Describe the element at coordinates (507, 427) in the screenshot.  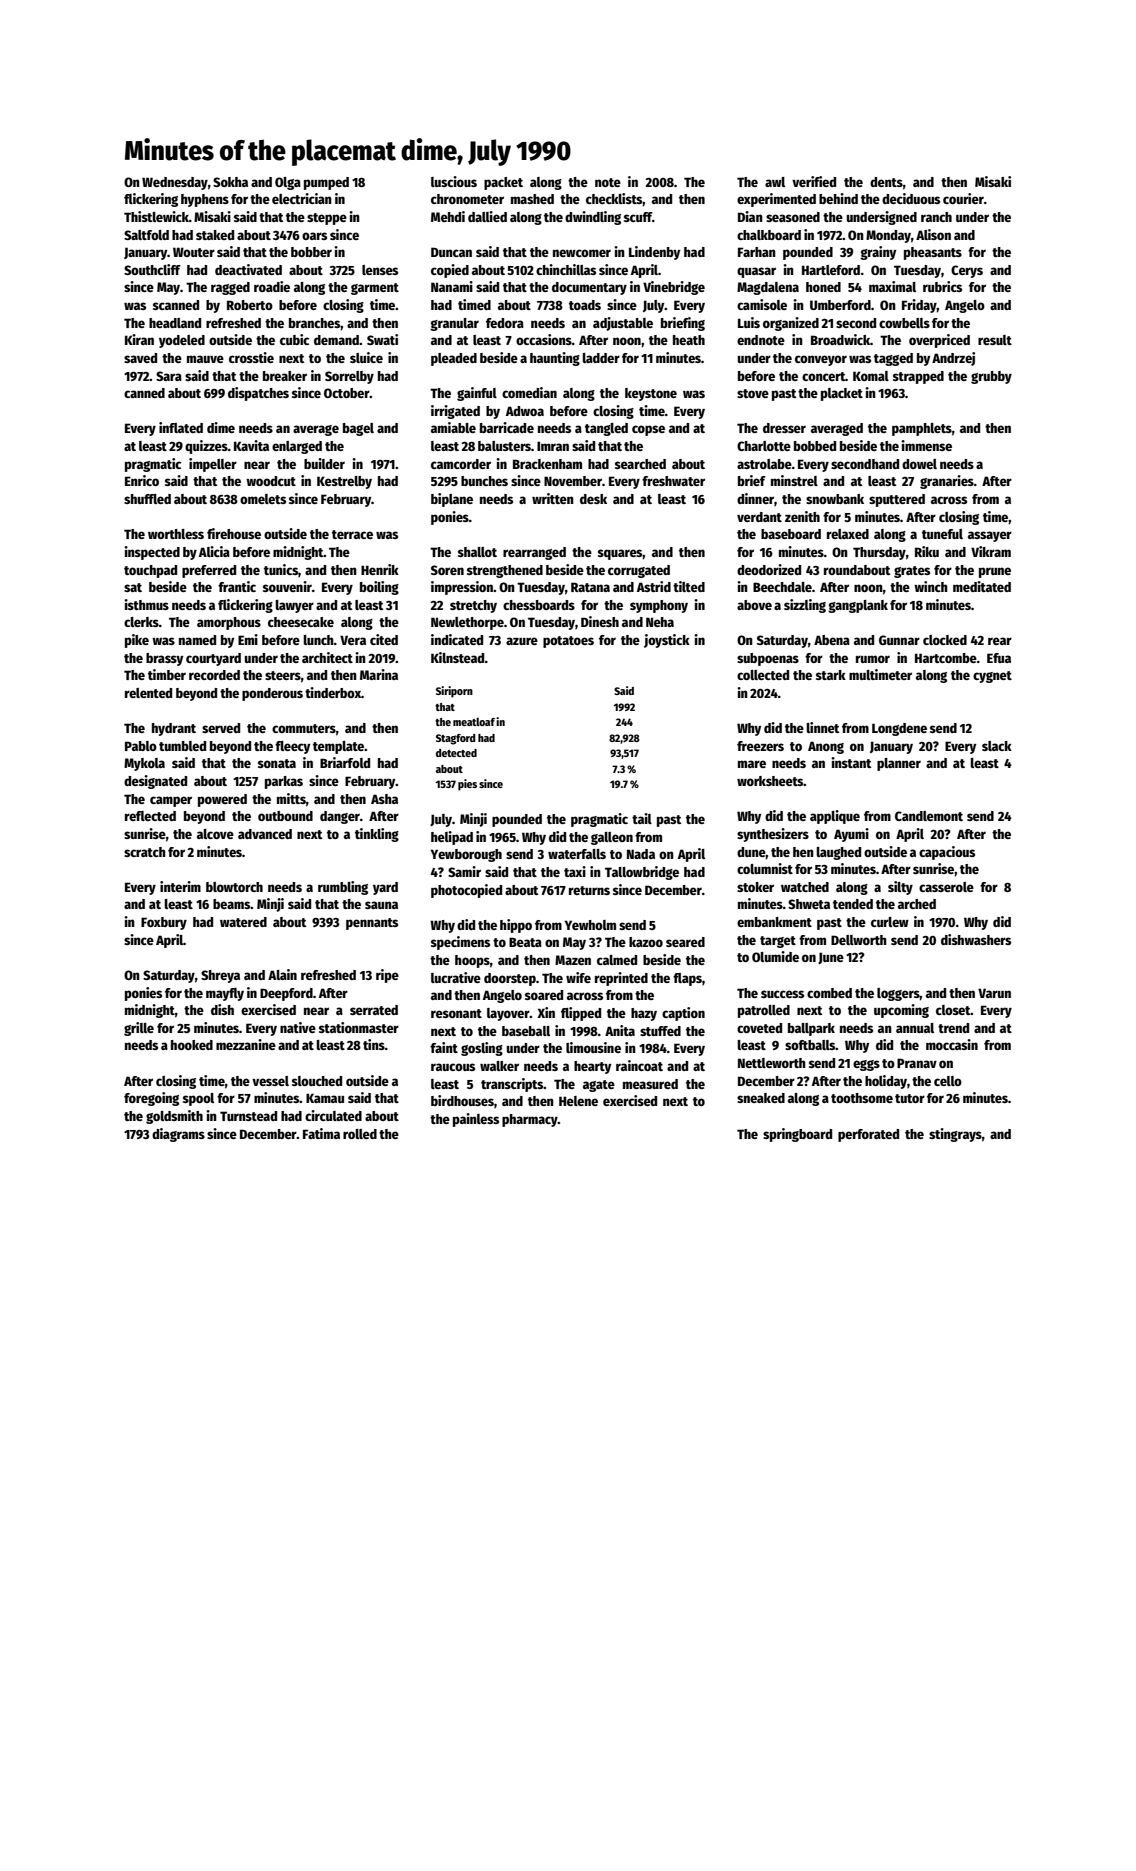
I see `barricade` at that location.
